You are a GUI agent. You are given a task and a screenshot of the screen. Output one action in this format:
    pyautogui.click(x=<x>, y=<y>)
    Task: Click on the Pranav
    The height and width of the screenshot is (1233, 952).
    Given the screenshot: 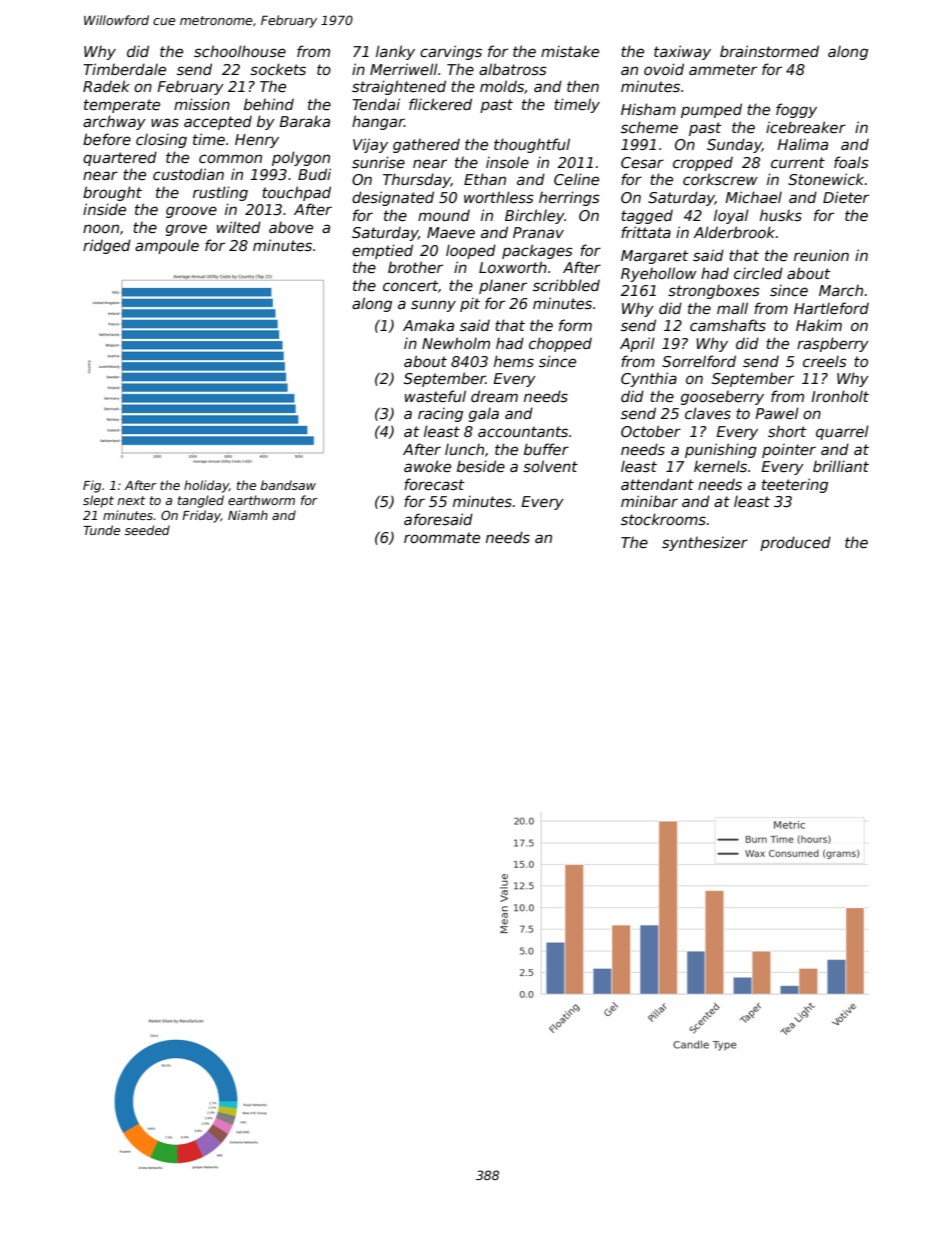 What is the action you would take?
    pyautogui.click(x=538, y=232)
